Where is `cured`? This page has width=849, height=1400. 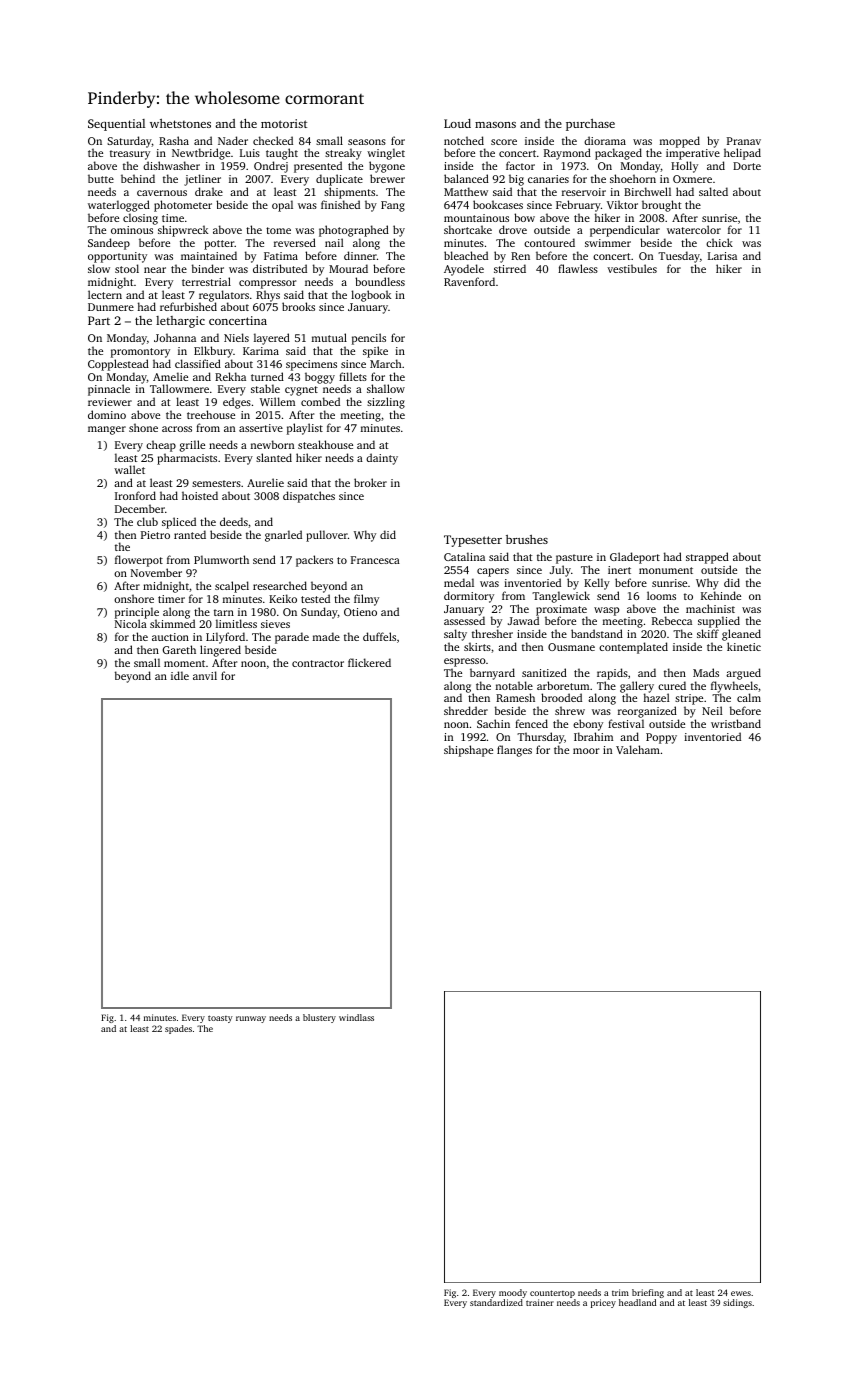
cured is located at coordinates (672, 685).
